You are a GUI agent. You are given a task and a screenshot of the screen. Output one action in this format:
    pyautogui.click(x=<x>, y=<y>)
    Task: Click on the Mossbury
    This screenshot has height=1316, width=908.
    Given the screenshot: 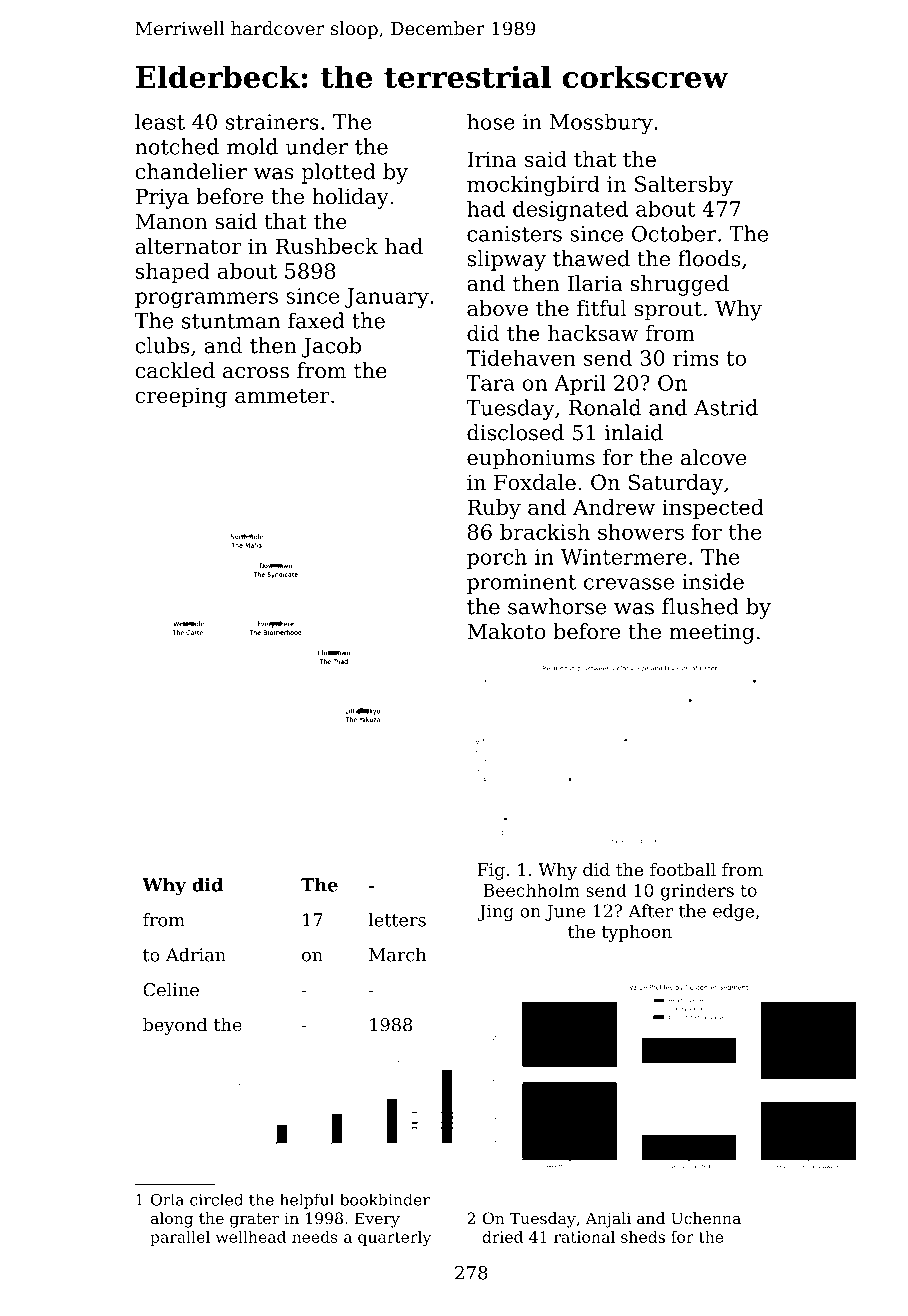 What is the action you would take?
    pyautogui.click(x=601, y=123)
